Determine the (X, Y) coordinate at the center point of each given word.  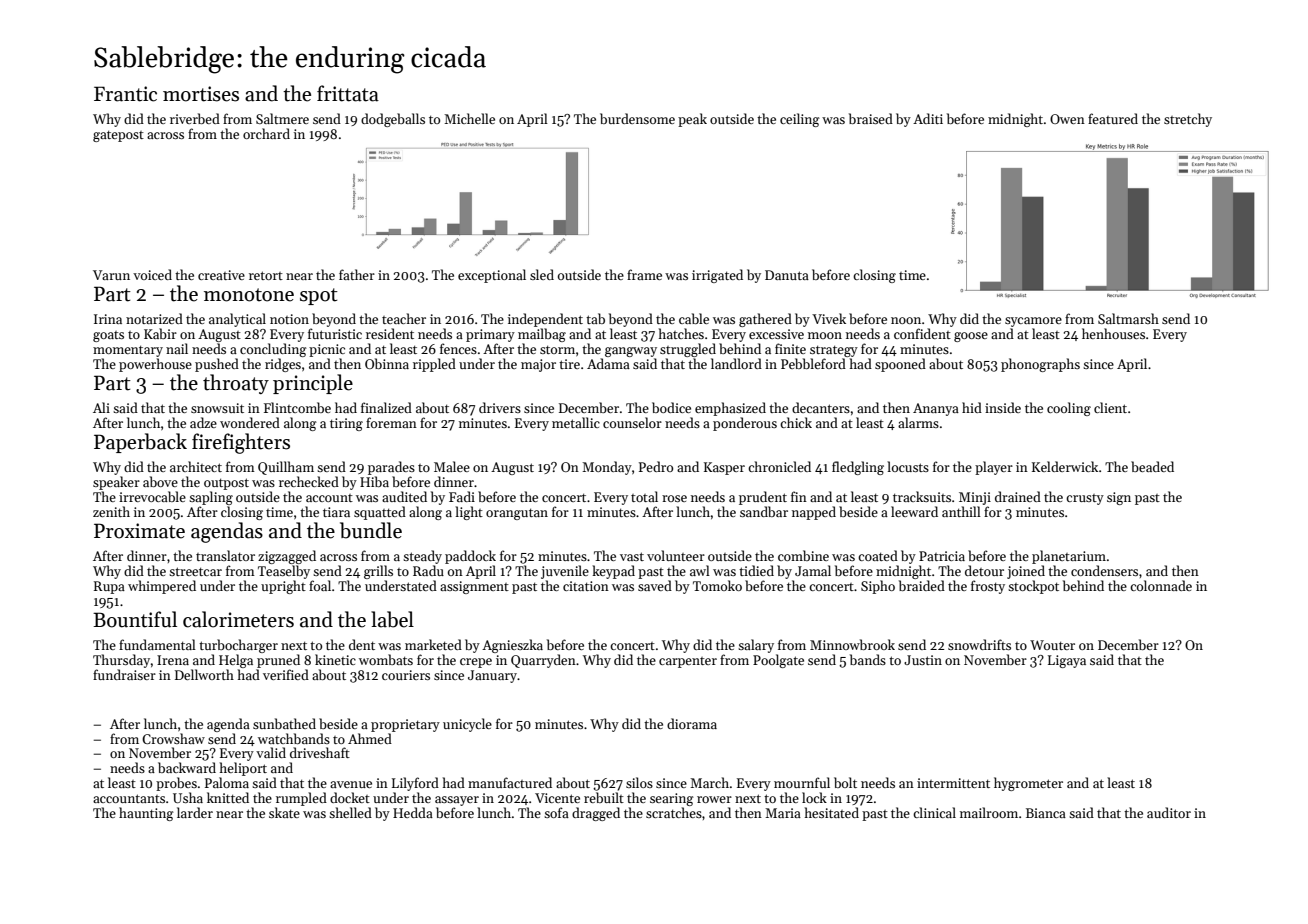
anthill (961, 511)
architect (196, 466)
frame (644, 274)
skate (284, 812)
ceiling (800, 120)
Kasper (724, 468)
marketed (433, 644)
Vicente (557, 798)
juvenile (565, 572)
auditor (1169, 812)
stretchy (1188, 120)
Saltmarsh (1128, 318)
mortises (201, 94)
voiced (152, 274)
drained (1018, 496)
